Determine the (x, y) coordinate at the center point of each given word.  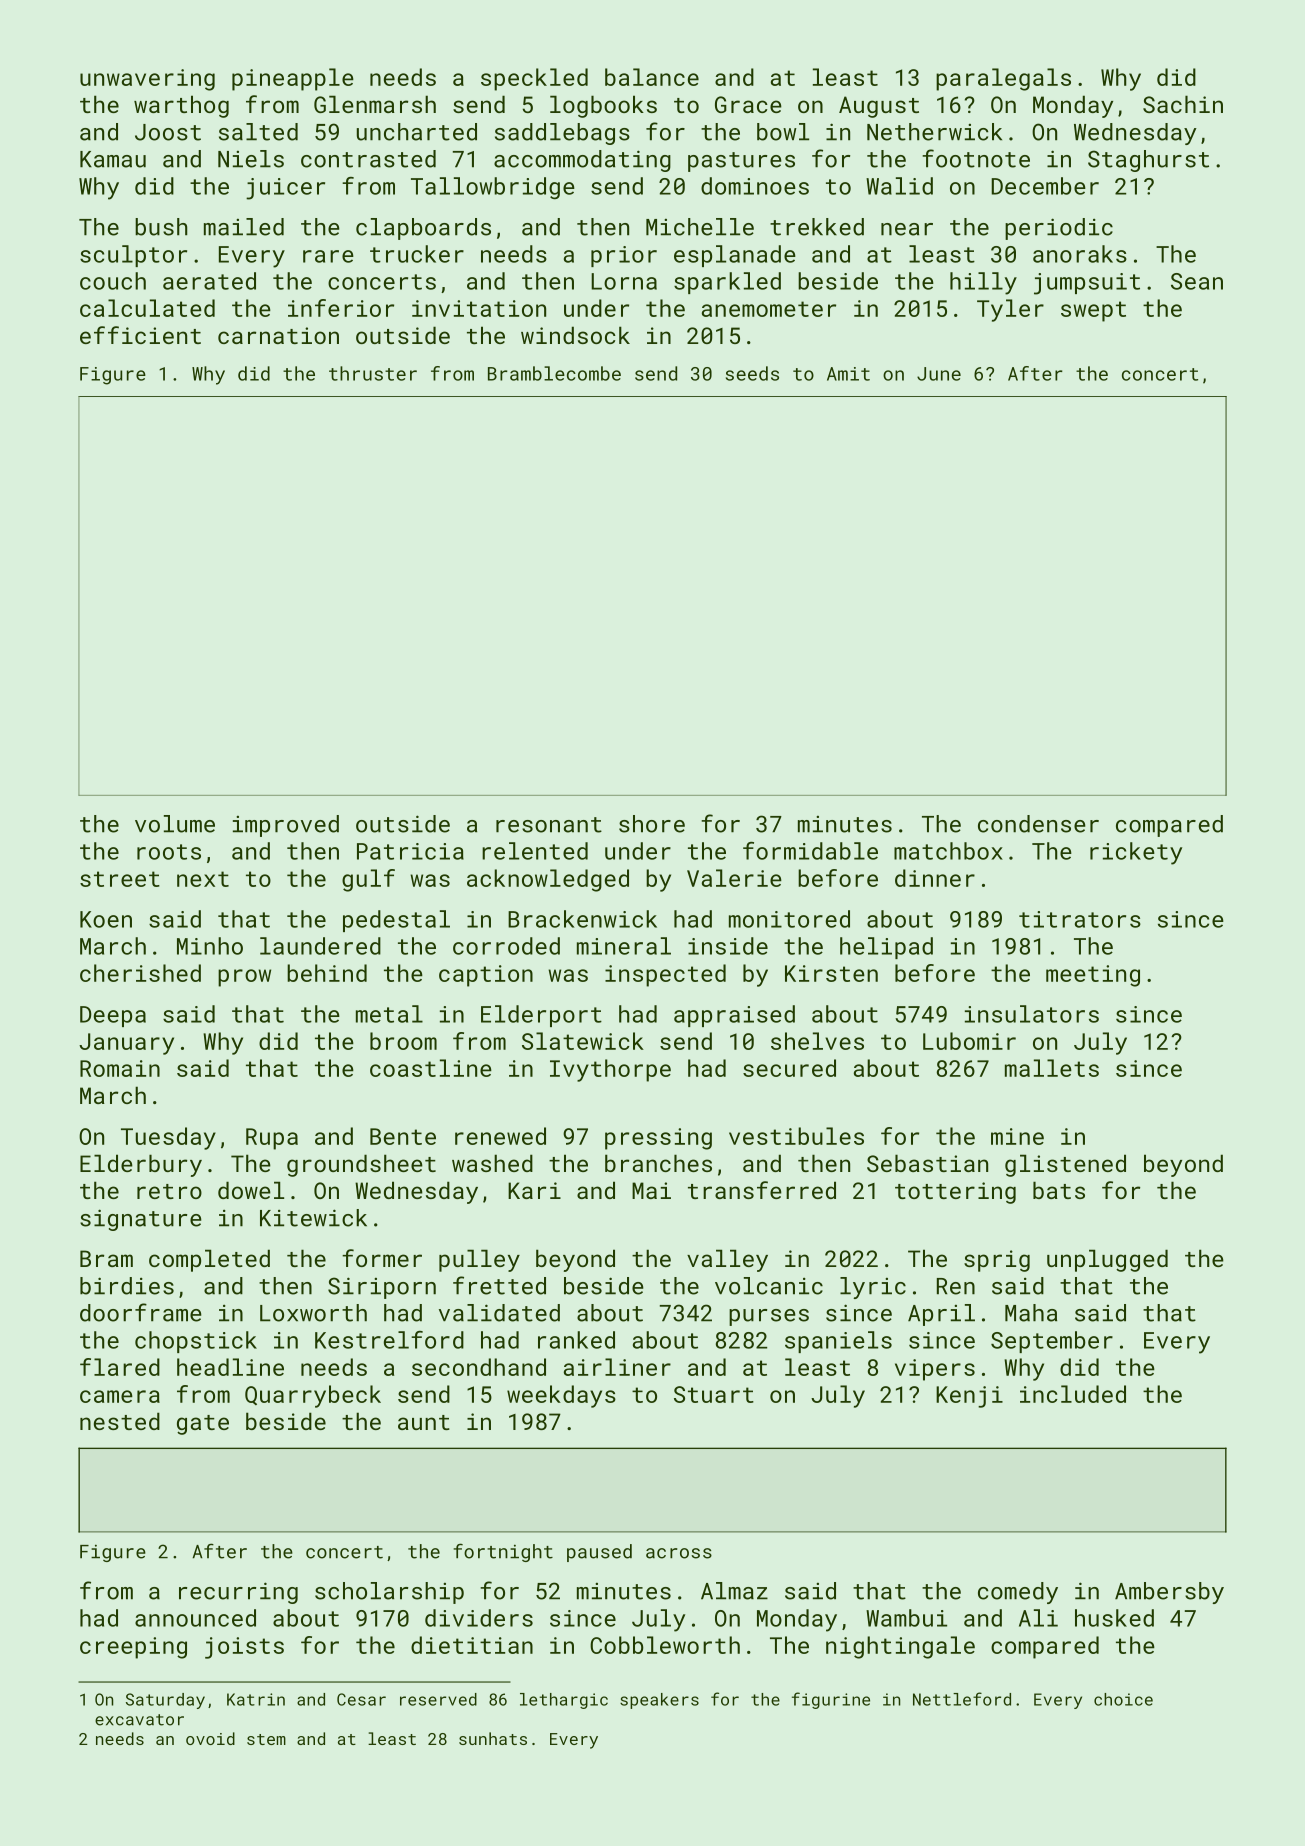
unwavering (147, 80)
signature (141, 1220)
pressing (658, 1139)
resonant (549, 825)
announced (195, 1618)
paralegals (1003, 79)
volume (175, 824)
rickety (1136, 853)
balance (652, 77)
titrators (1080, 919)
